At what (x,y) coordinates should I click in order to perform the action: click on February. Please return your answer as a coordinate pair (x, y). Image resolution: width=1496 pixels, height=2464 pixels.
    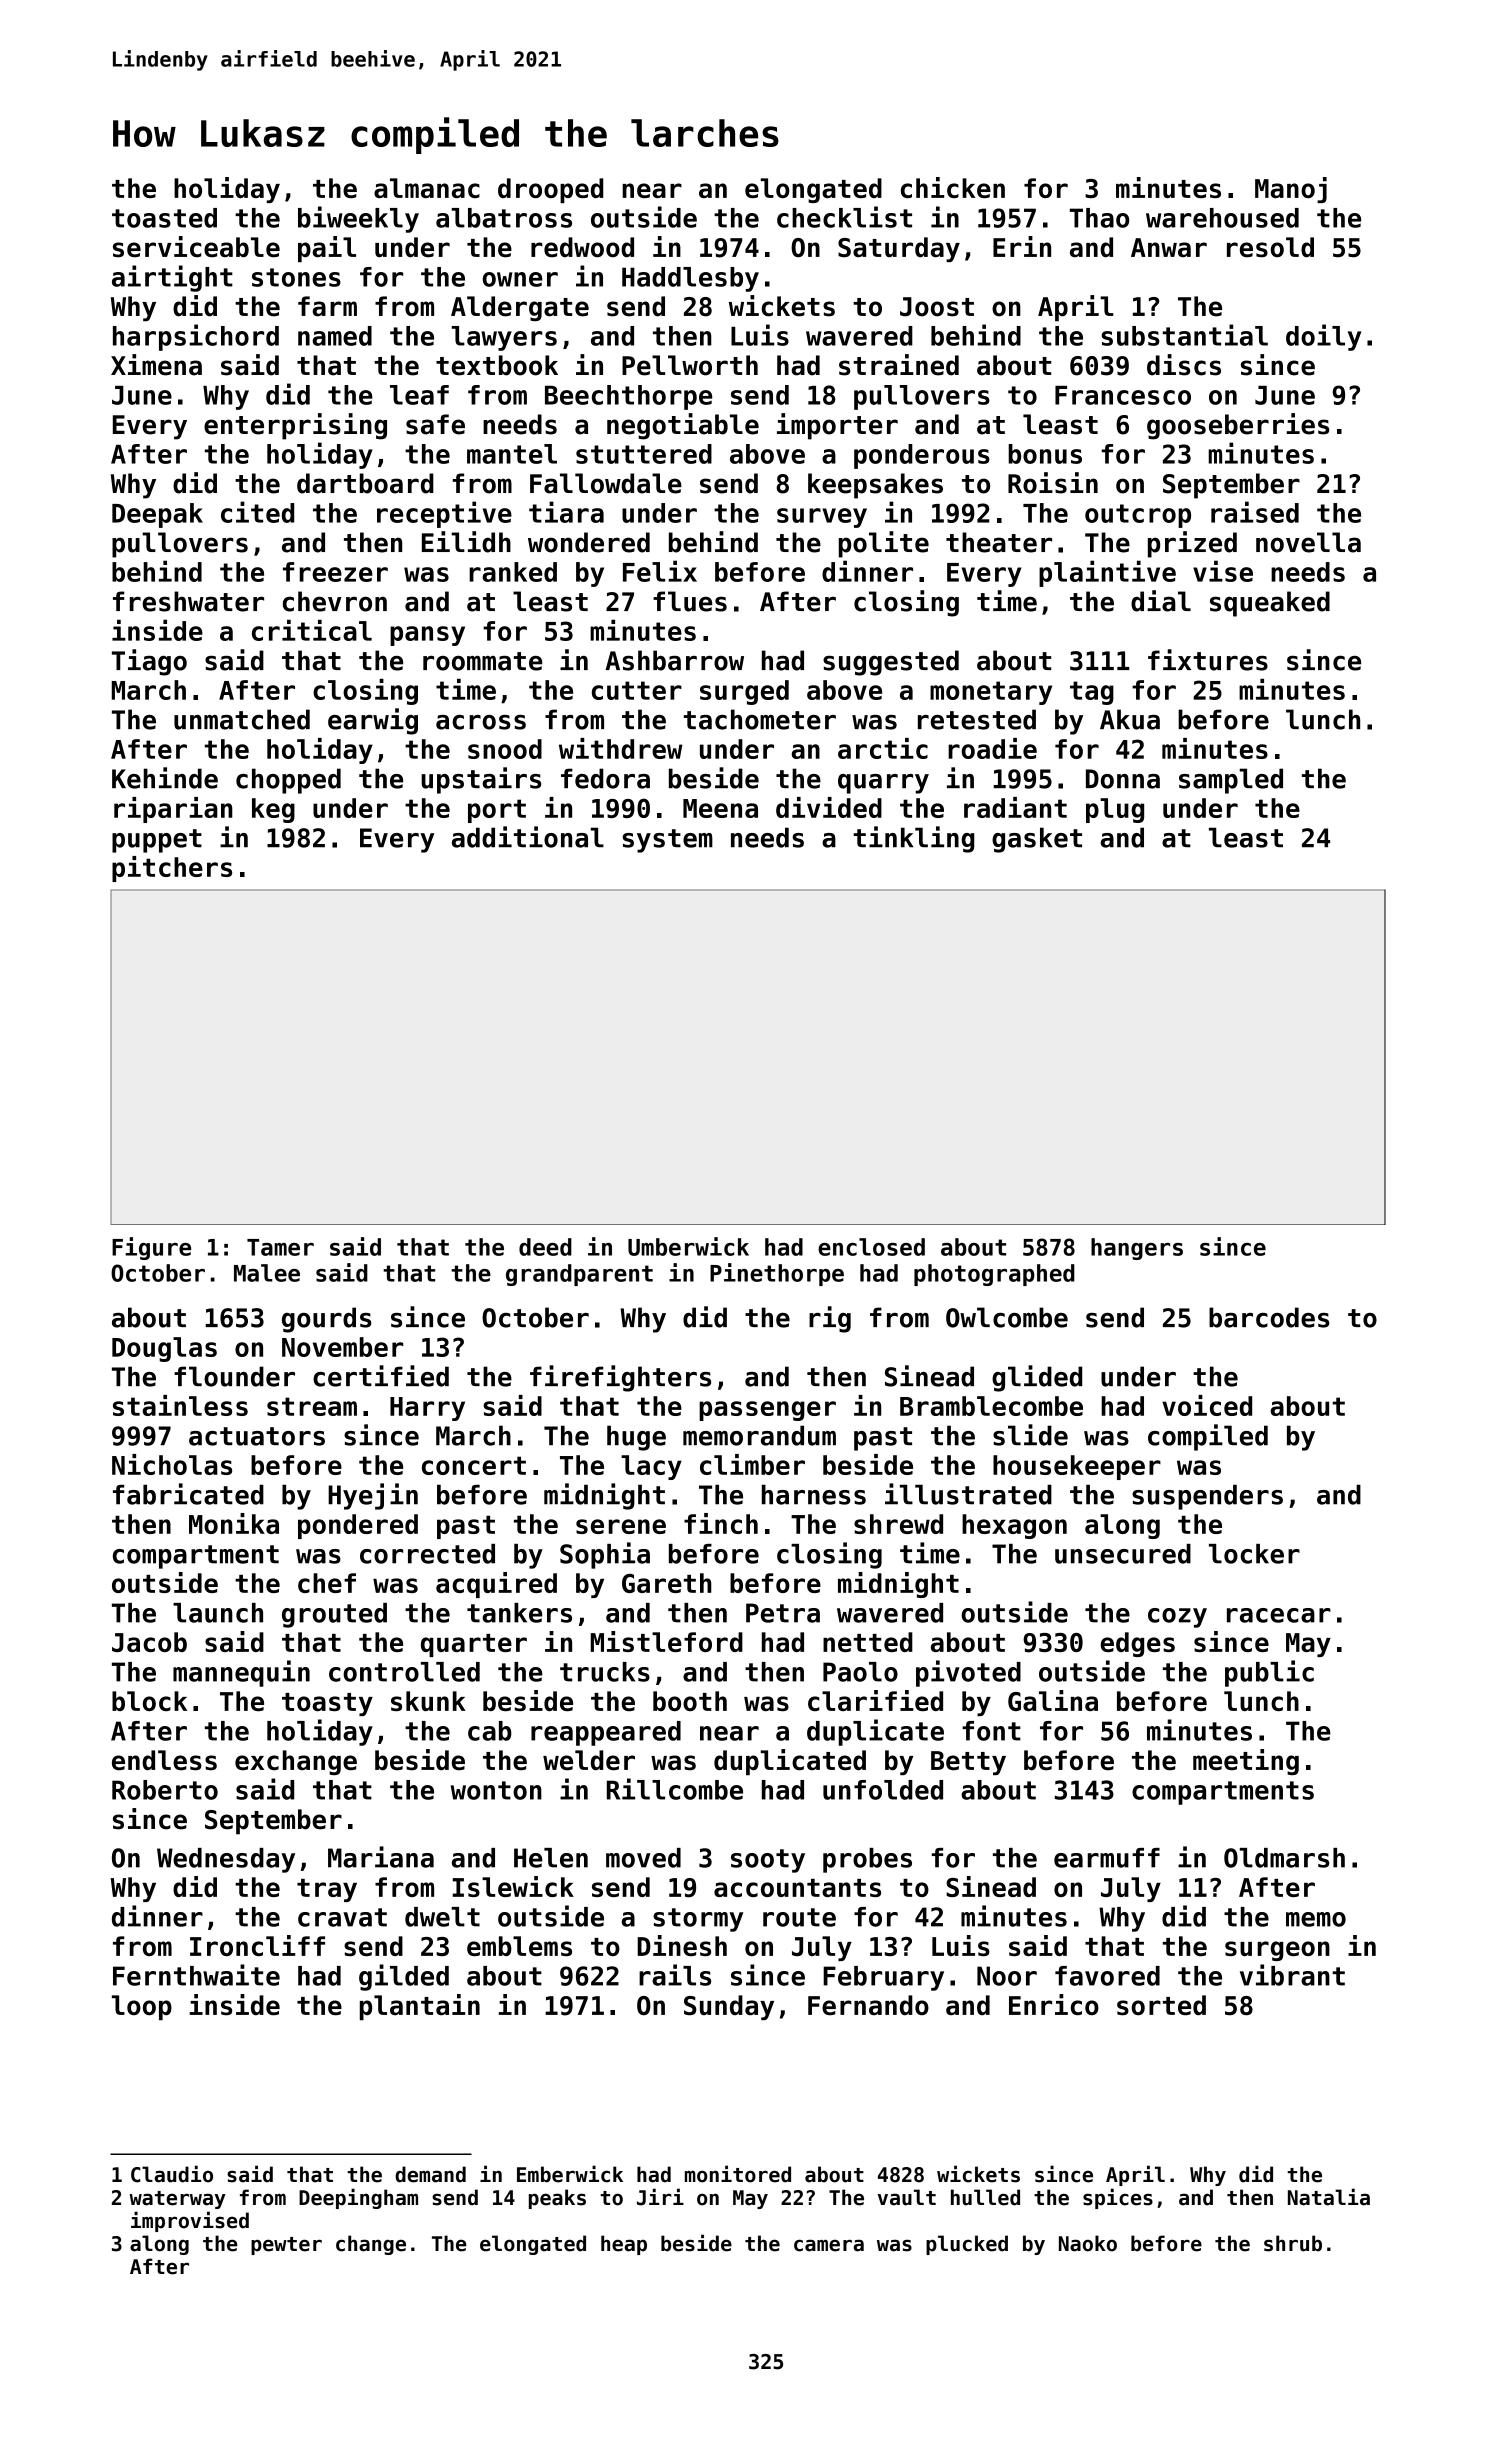
    Looking at the image, I should click on (883, 1978).
